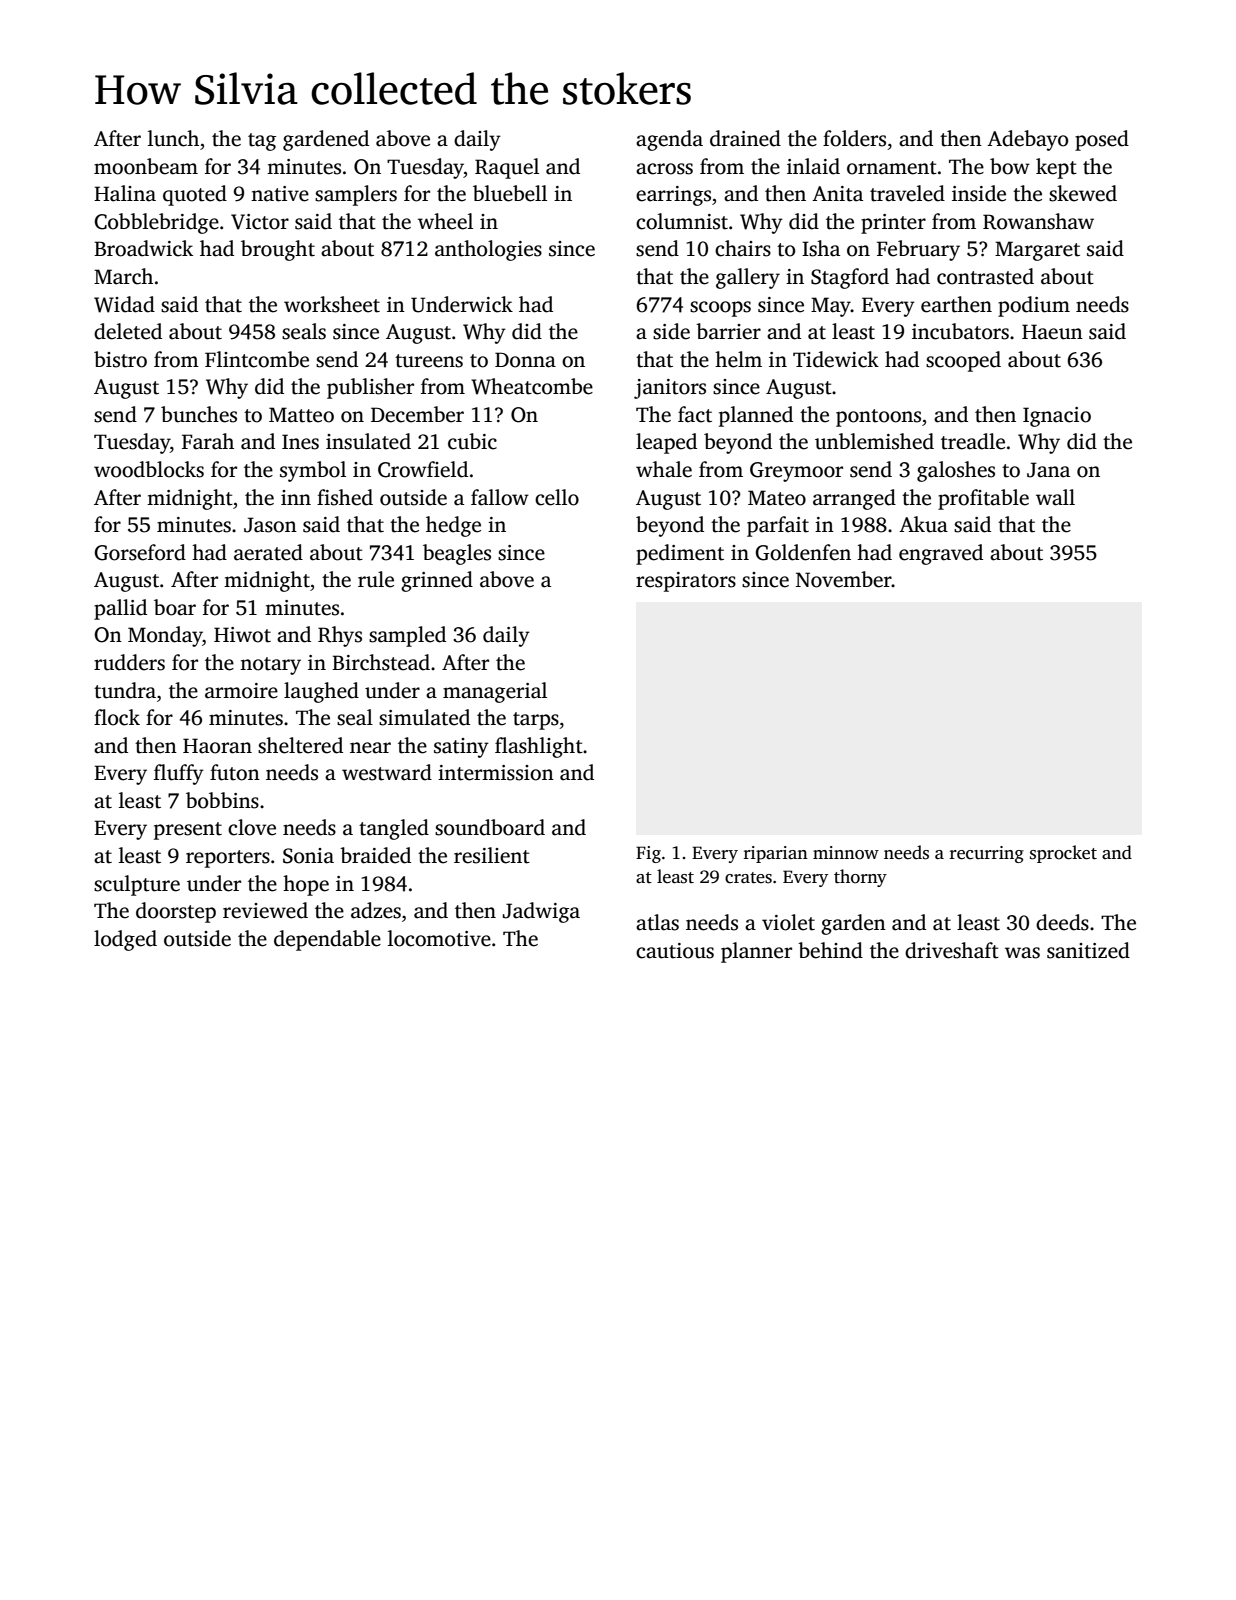  I want to click on lunch, so click(173, 138).
